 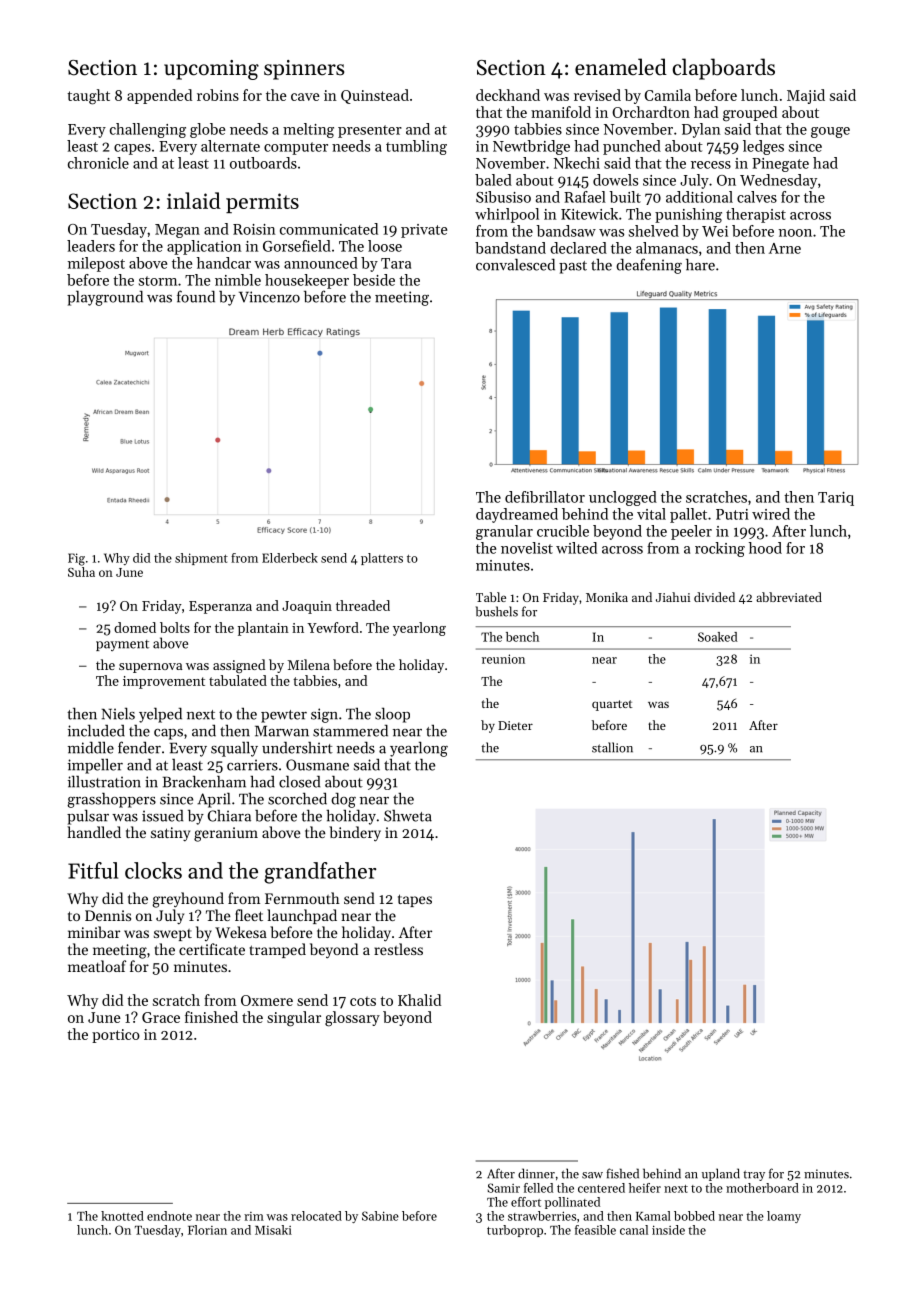 What do you see at coordinates (211, 1017) in the page?
I see `finished` at bounding box center [211, 1017].
